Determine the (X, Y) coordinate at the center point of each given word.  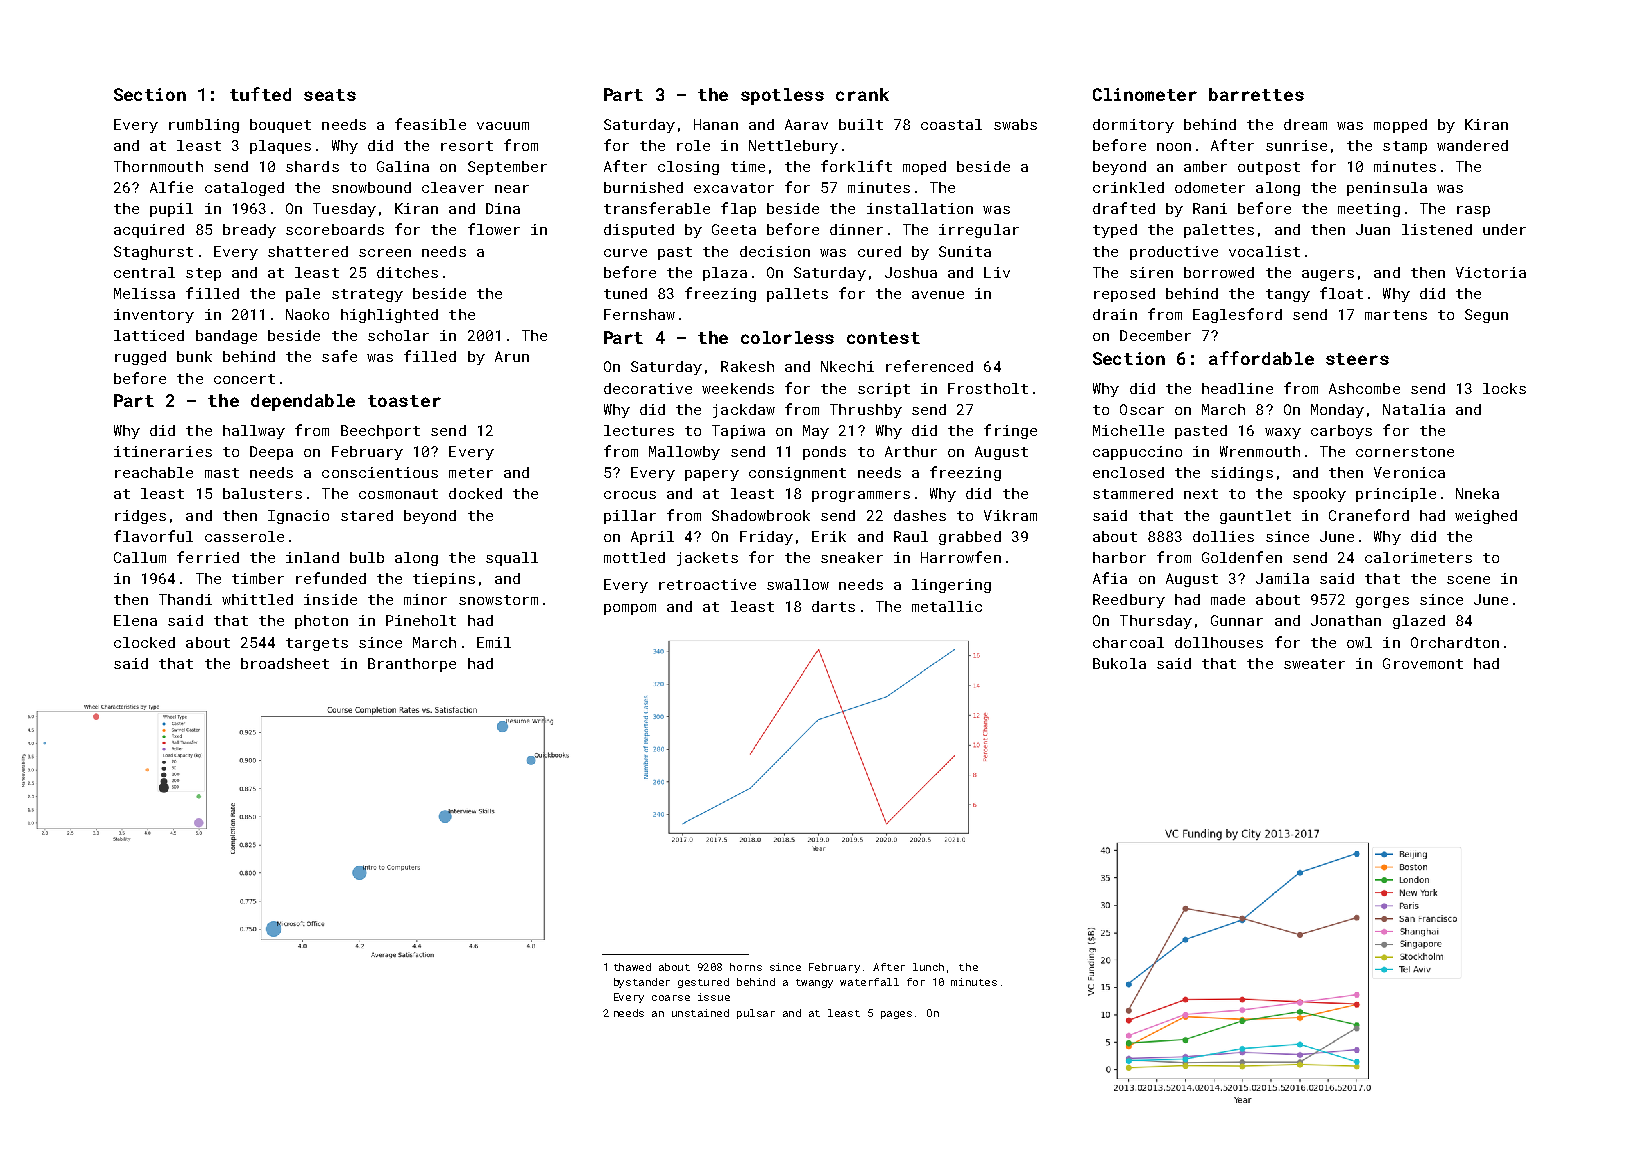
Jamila (1282, 578)
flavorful (153, 536)
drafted (1124, 208)
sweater (1314, 664)
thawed (632, 967)
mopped (1400, 126)
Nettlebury (793, 147)
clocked (144, 642)
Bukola (1119, 663)
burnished (643, 187)
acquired (149, 231)
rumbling (204, 126)
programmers (861, 496)
